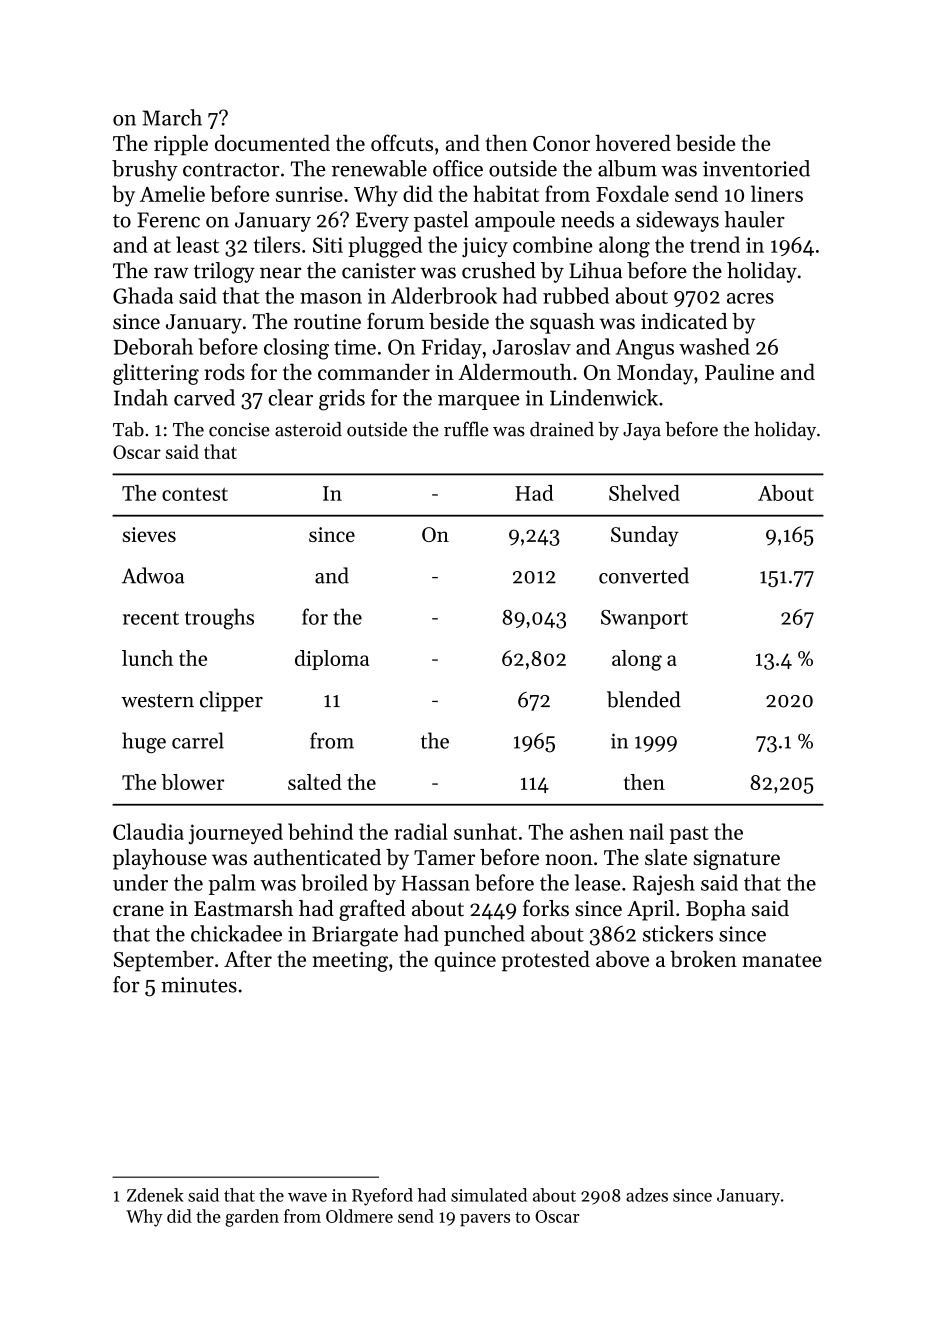  I want to click on Swanport, so click(644, 619).
